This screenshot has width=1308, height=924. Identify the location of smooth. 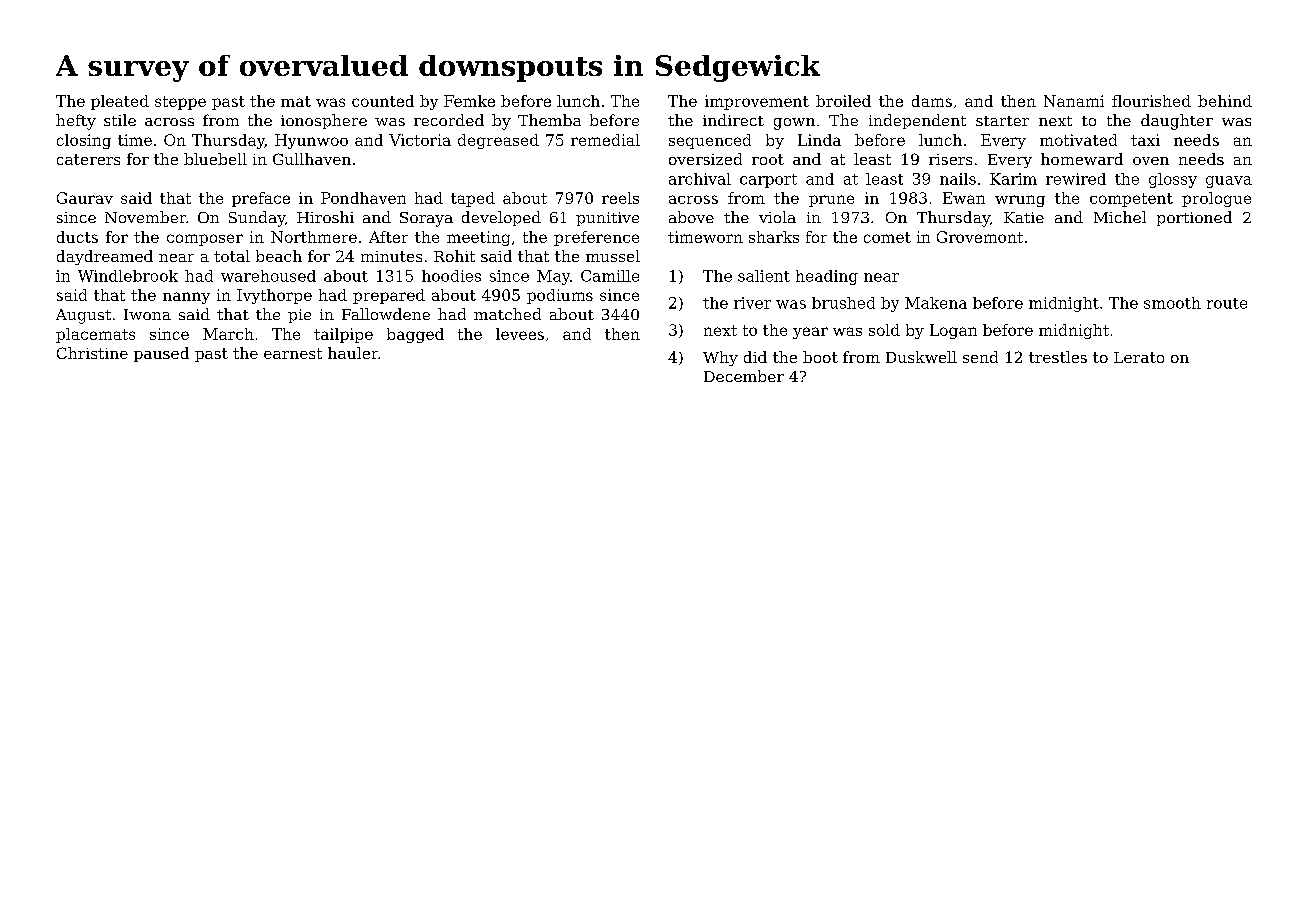
(1172, 303).
